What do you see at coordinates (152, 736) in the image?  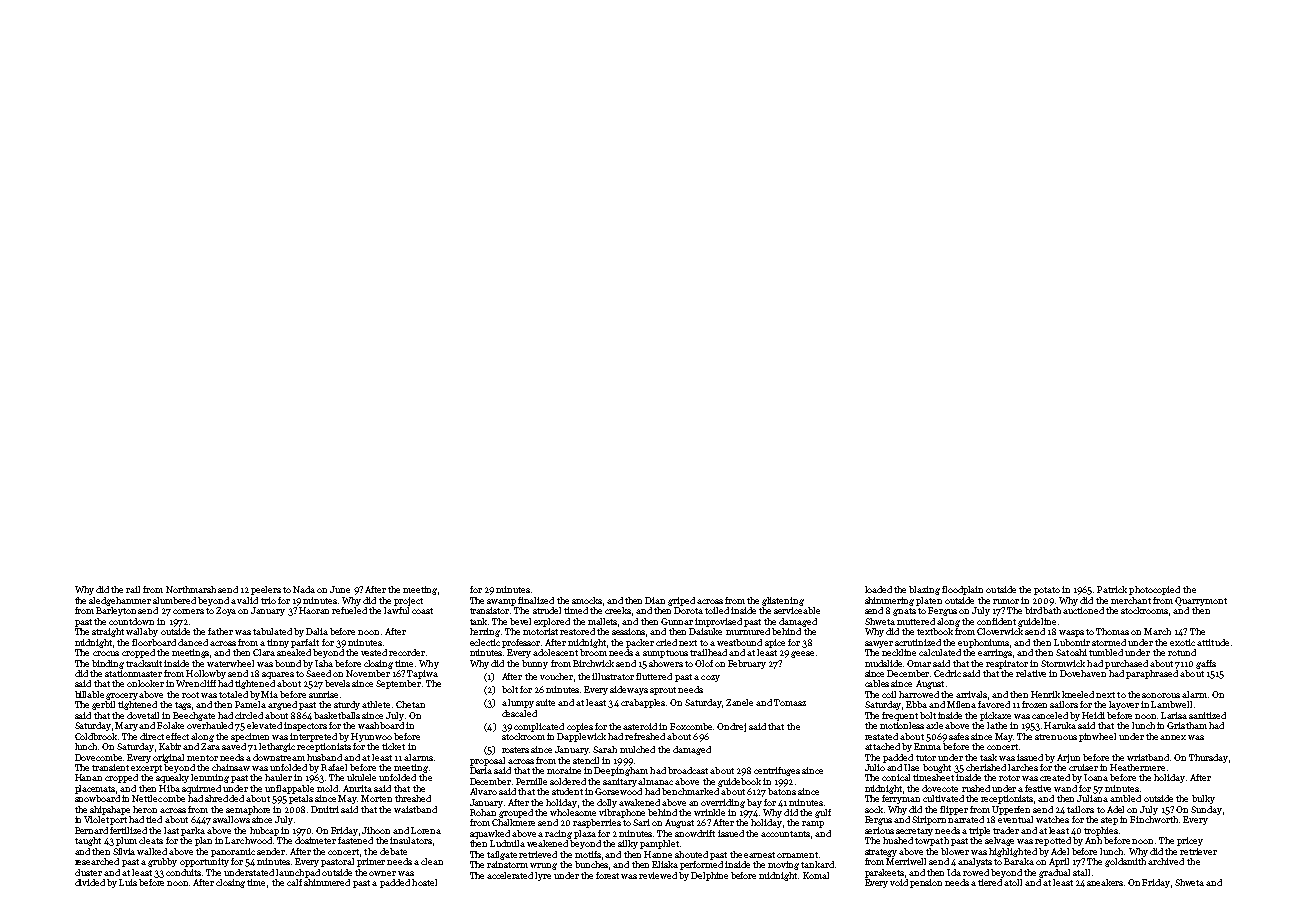 I see `direct` at bounding box center [152, 736].
